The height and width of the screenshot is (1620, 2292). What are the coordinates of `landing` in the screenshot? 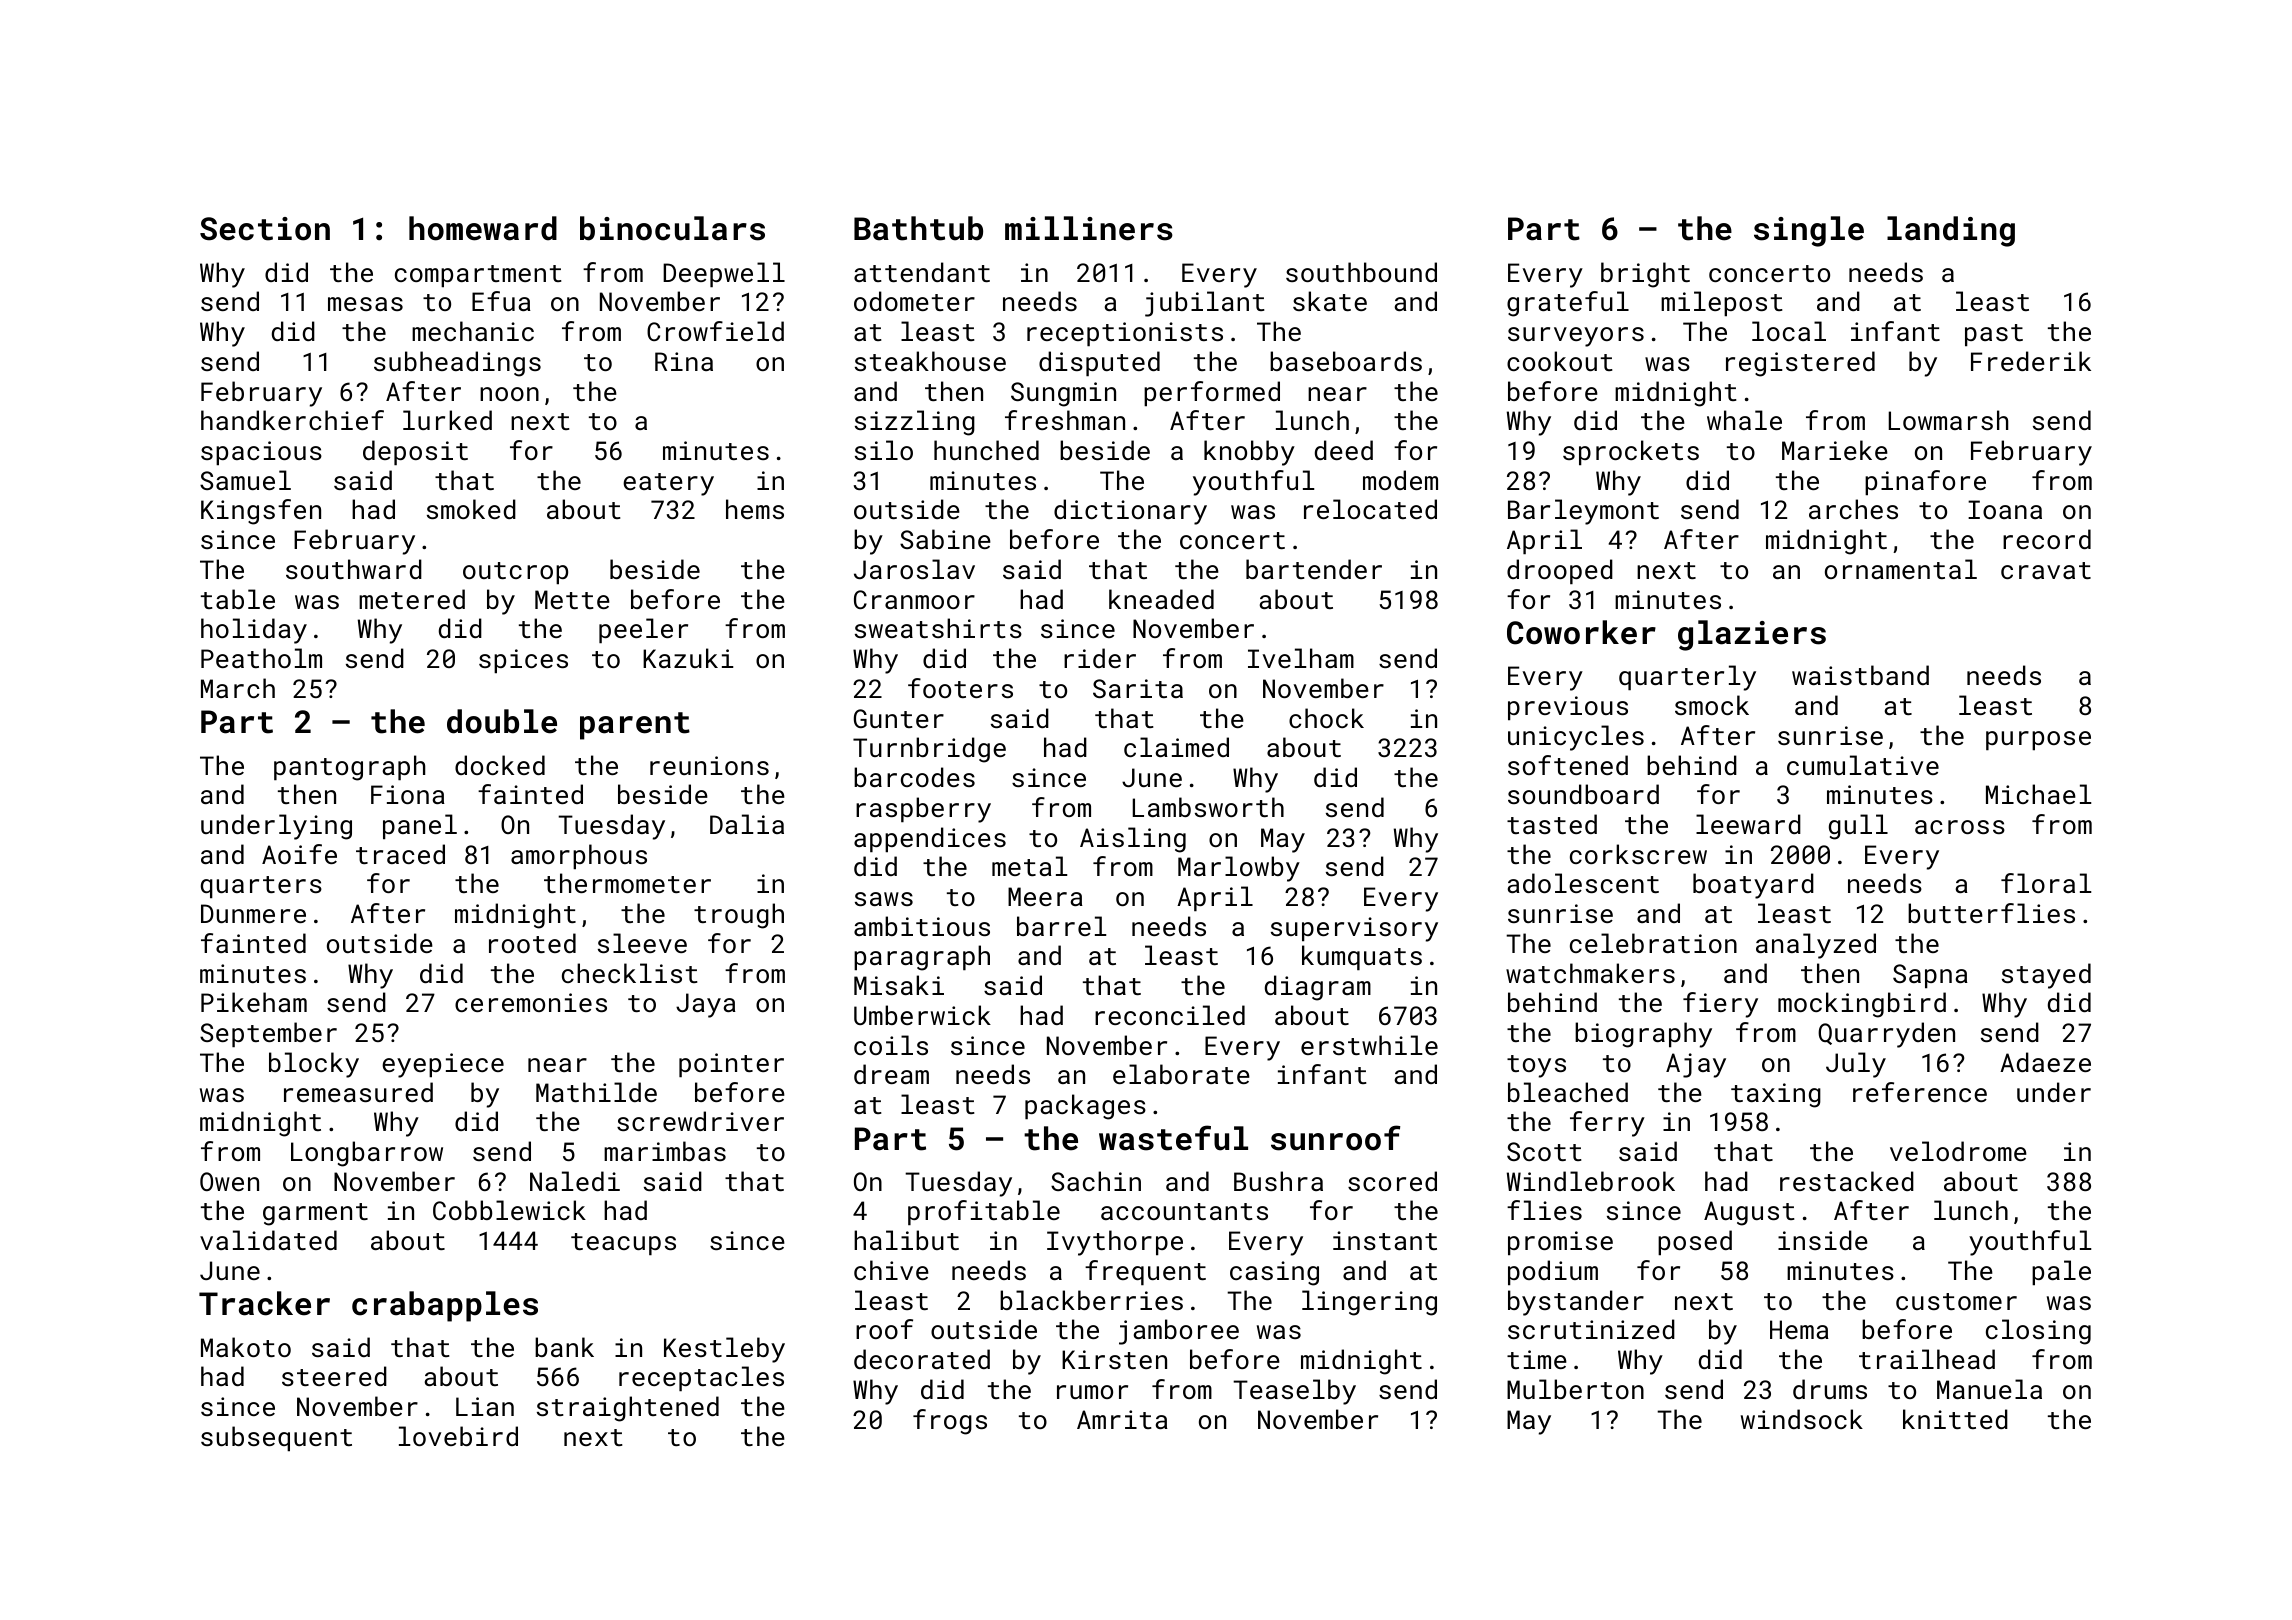 It's located at (1951, 231).
